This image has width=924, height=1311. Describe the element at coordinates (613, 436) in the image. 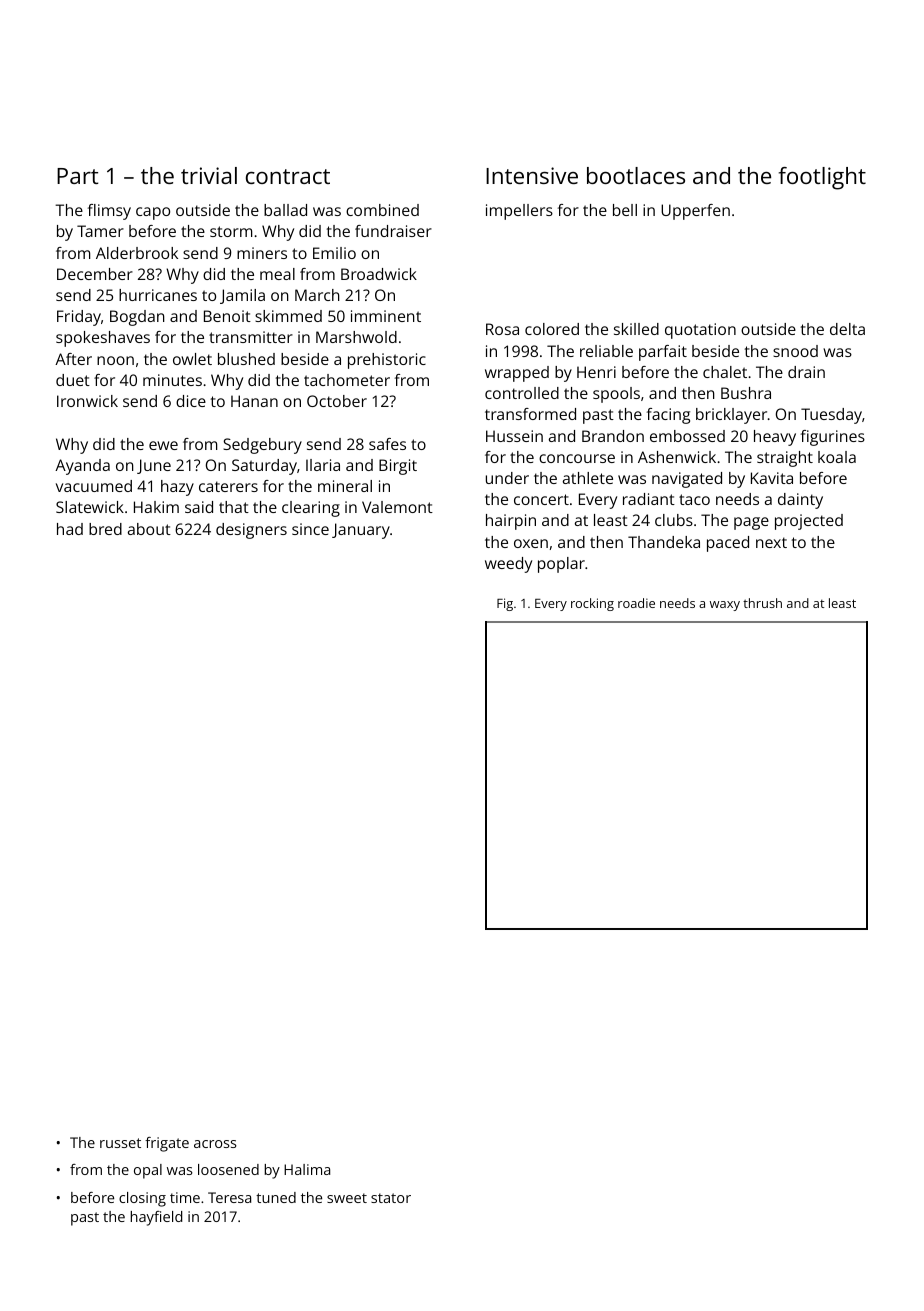

I see `Brandon` at that location.
